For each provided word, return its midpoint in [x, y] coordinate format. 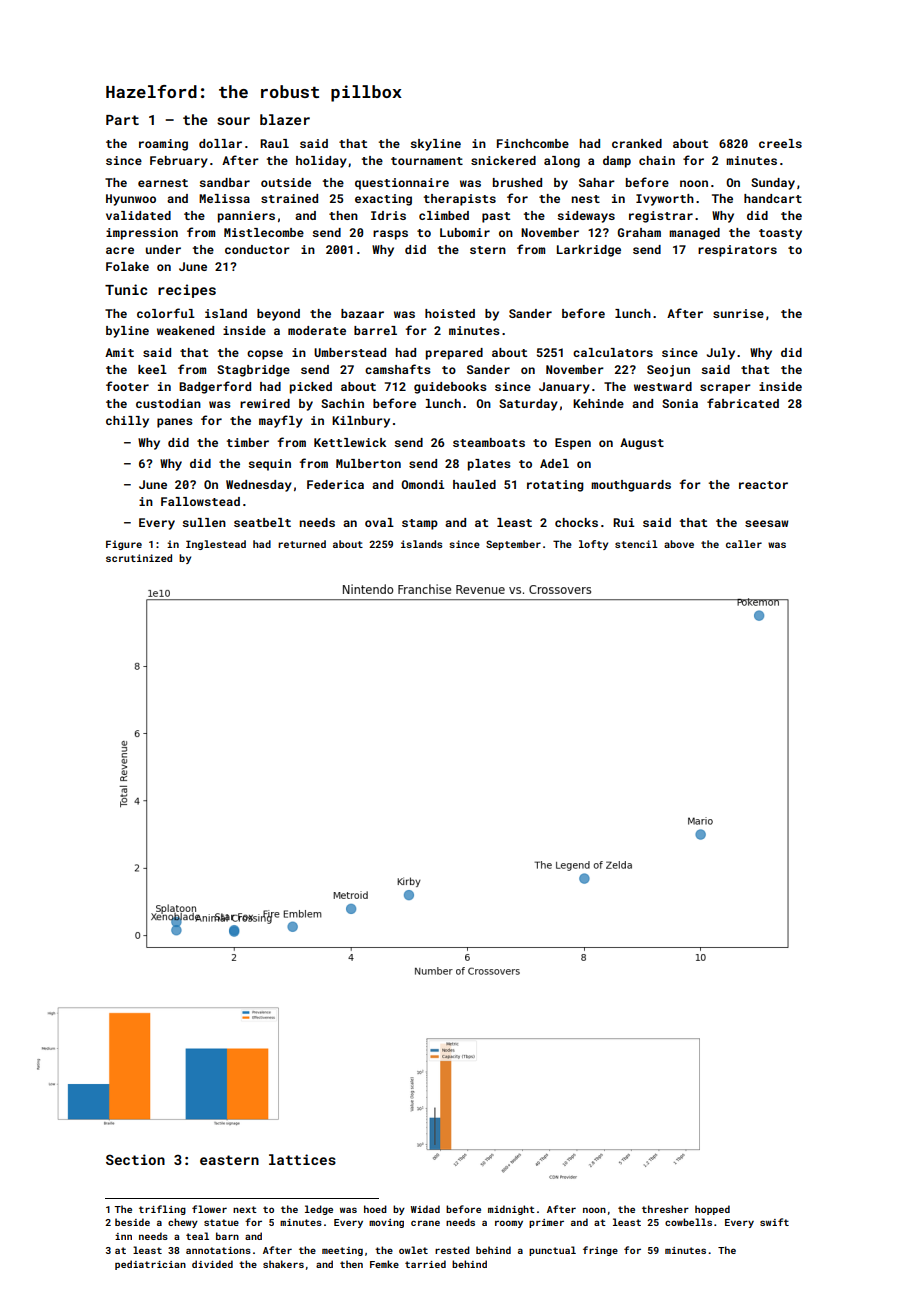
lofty [593, 545]
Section [135, 1159]
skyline [436, 145]
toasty [780, 234]
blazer [285, 119]
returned [302, 544]
